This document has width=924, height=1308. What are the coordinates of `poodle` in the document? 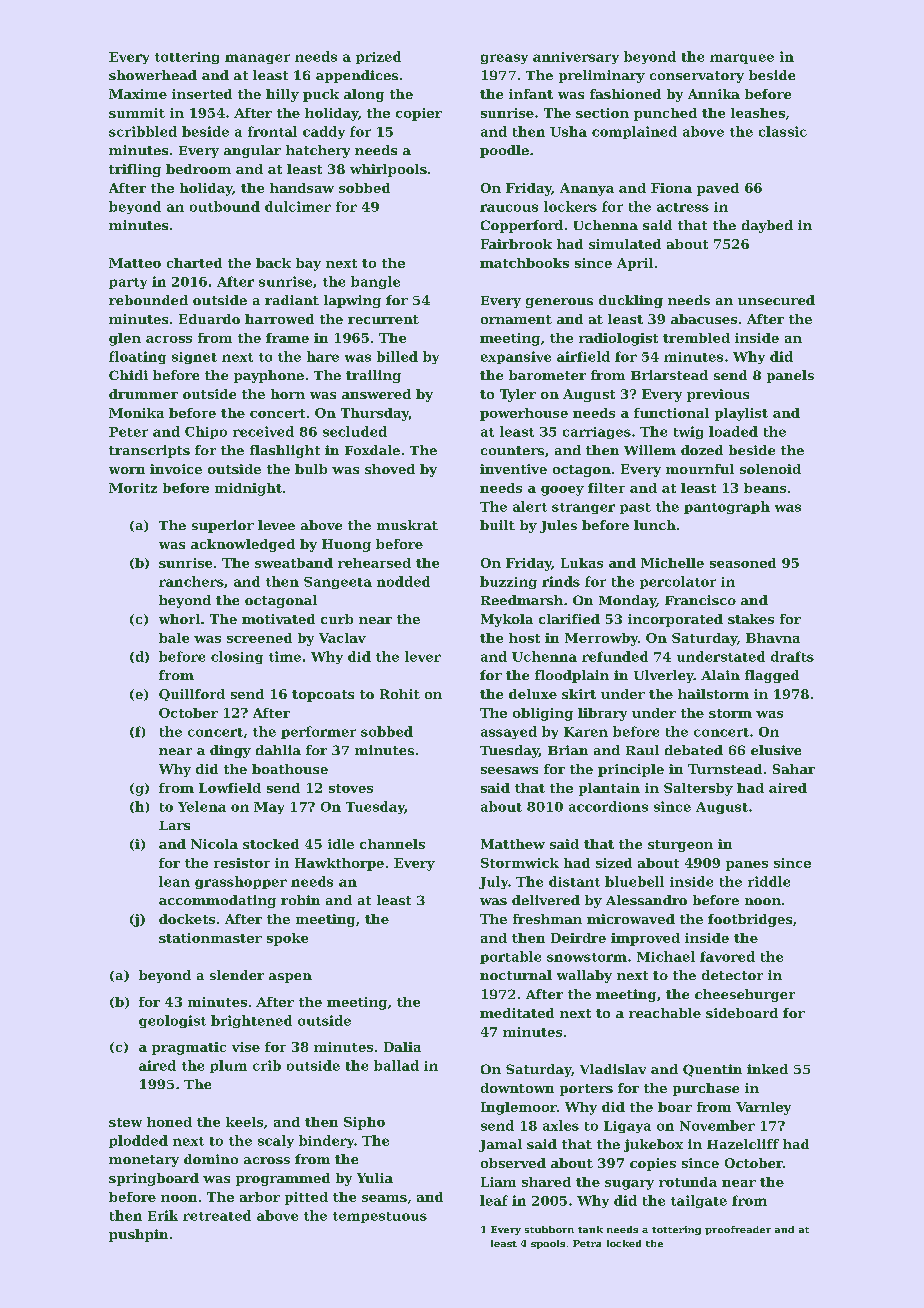 It's located at (504, 151).
